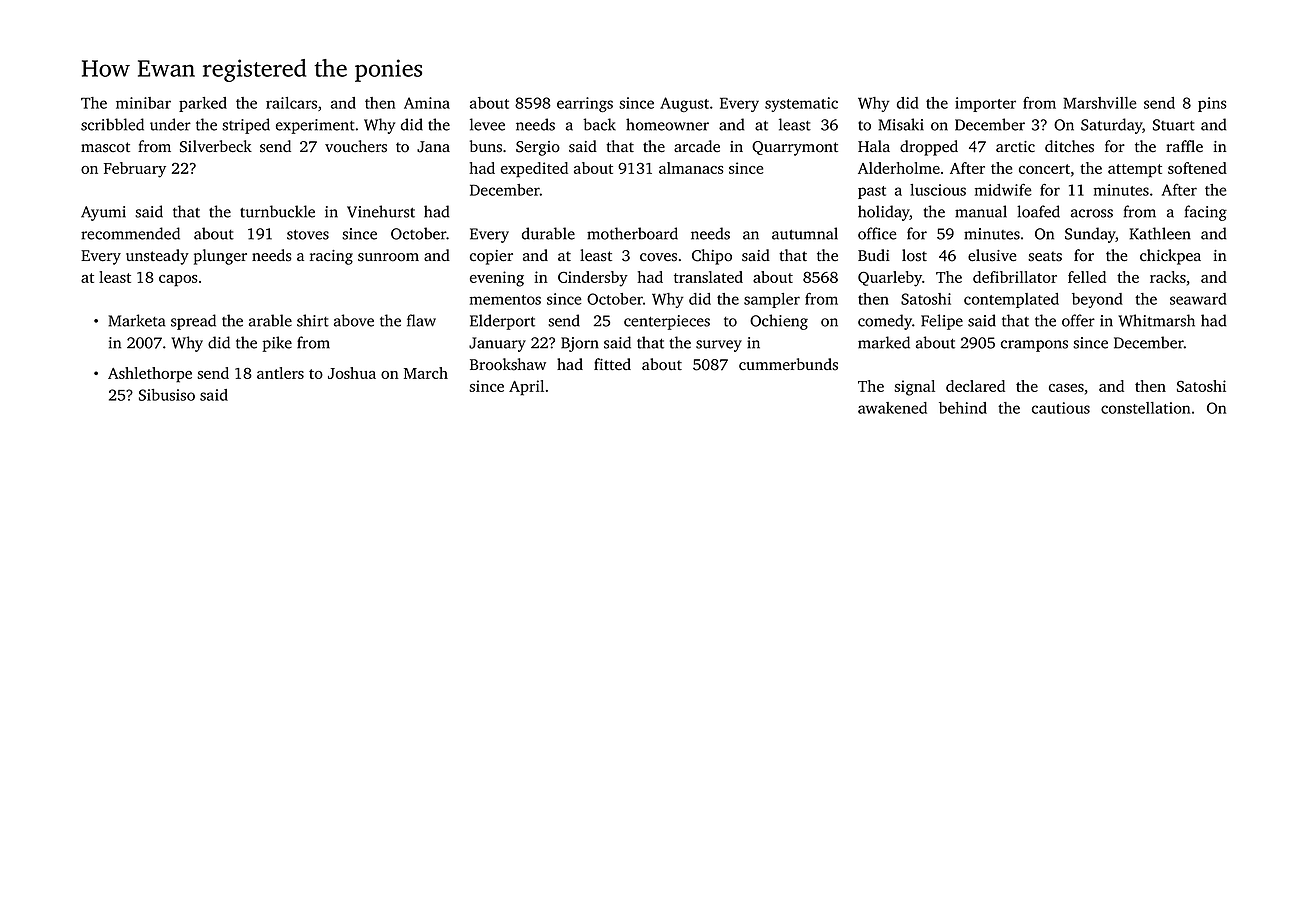 The image size is (1308, 924). I want to click on minibar, so click(143, 103).
